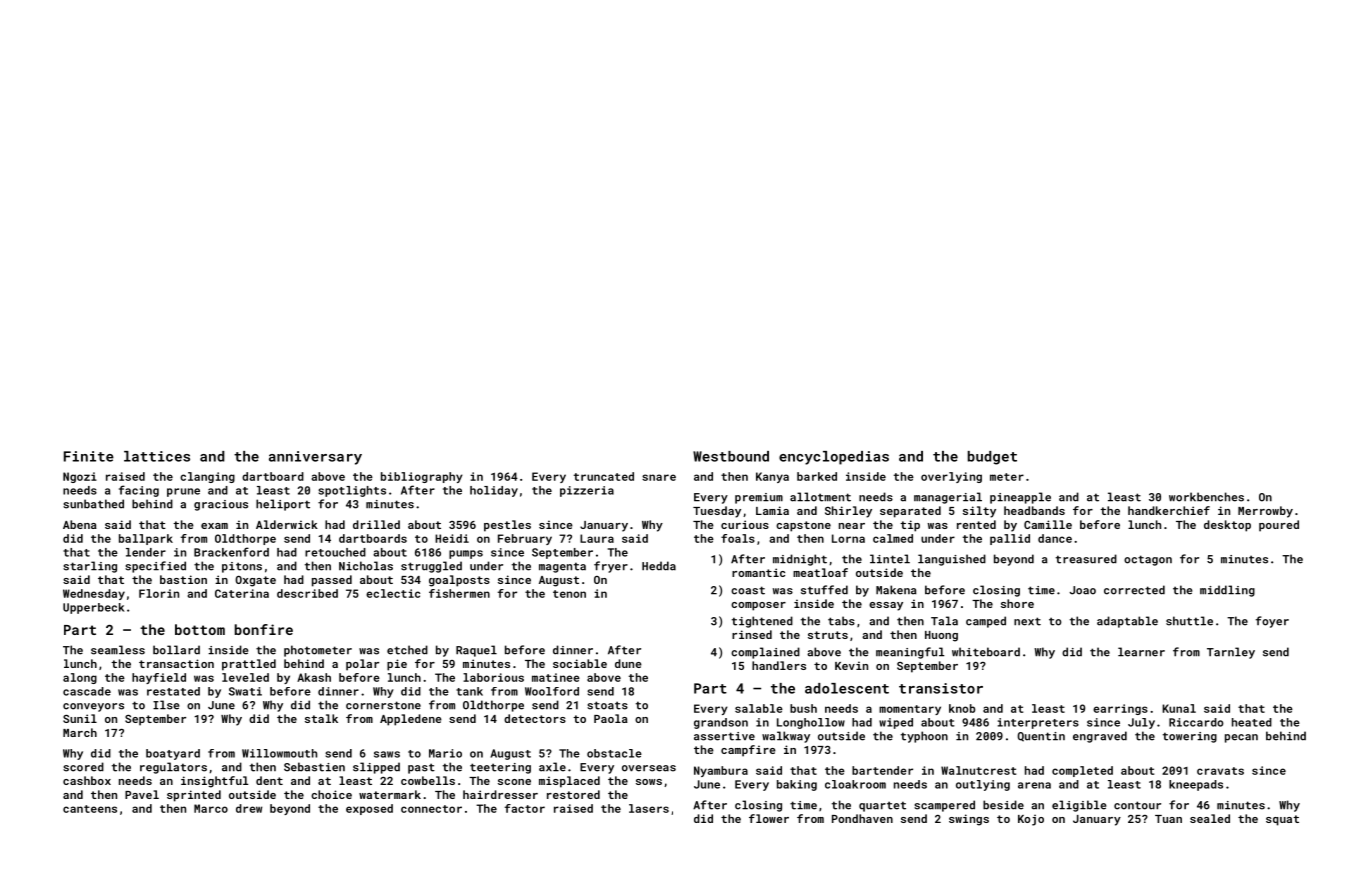 This image has height=887, width=1372. What do you see at coordinates (507, 526) in the image?
I see `pestles` at bounding box center [507, 526].
